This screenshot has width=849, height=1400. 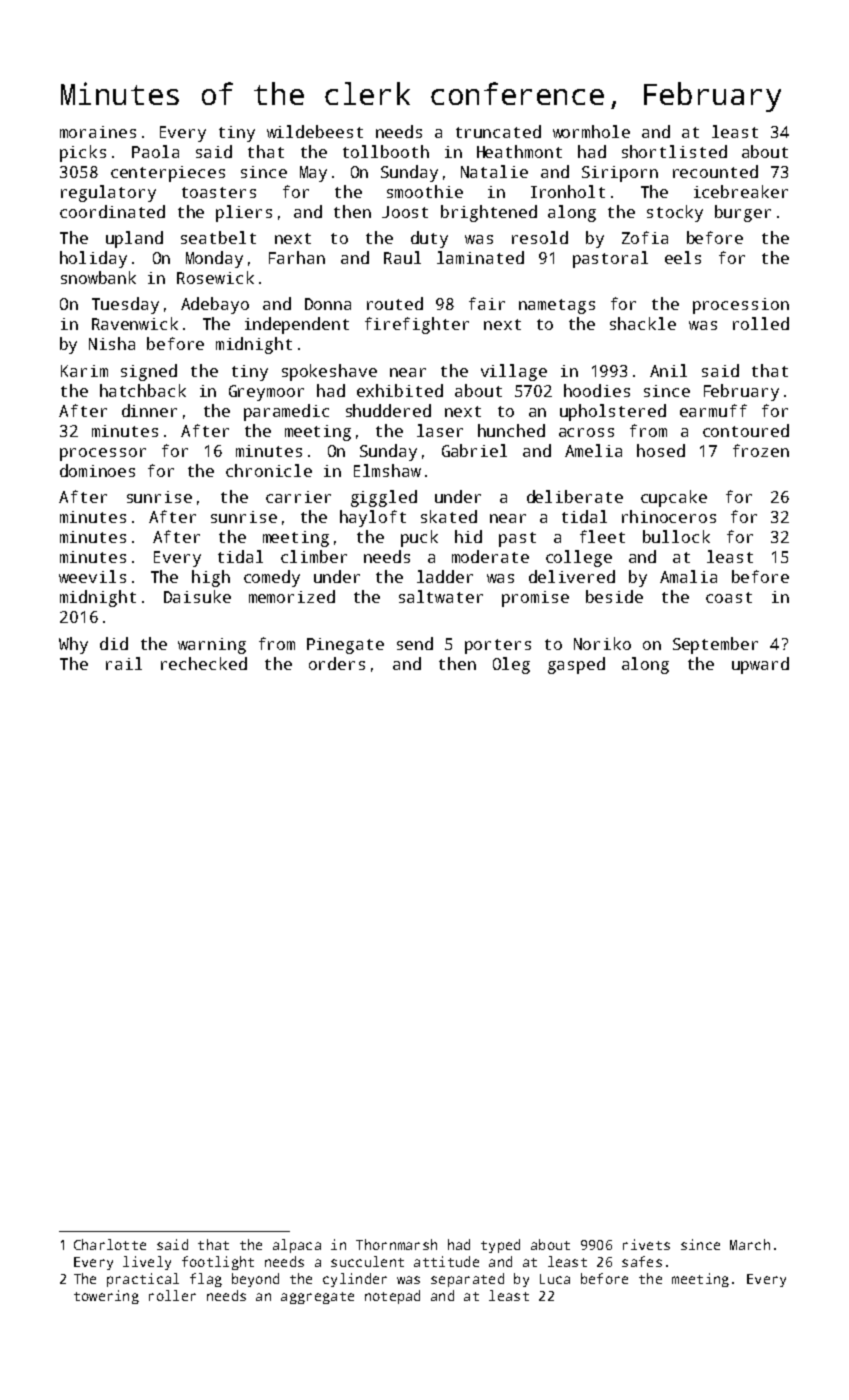 What do you see at coordinates (110, 1244) in the screenshot?
I see `Charlotte` at bounding box center [110, 1244].
